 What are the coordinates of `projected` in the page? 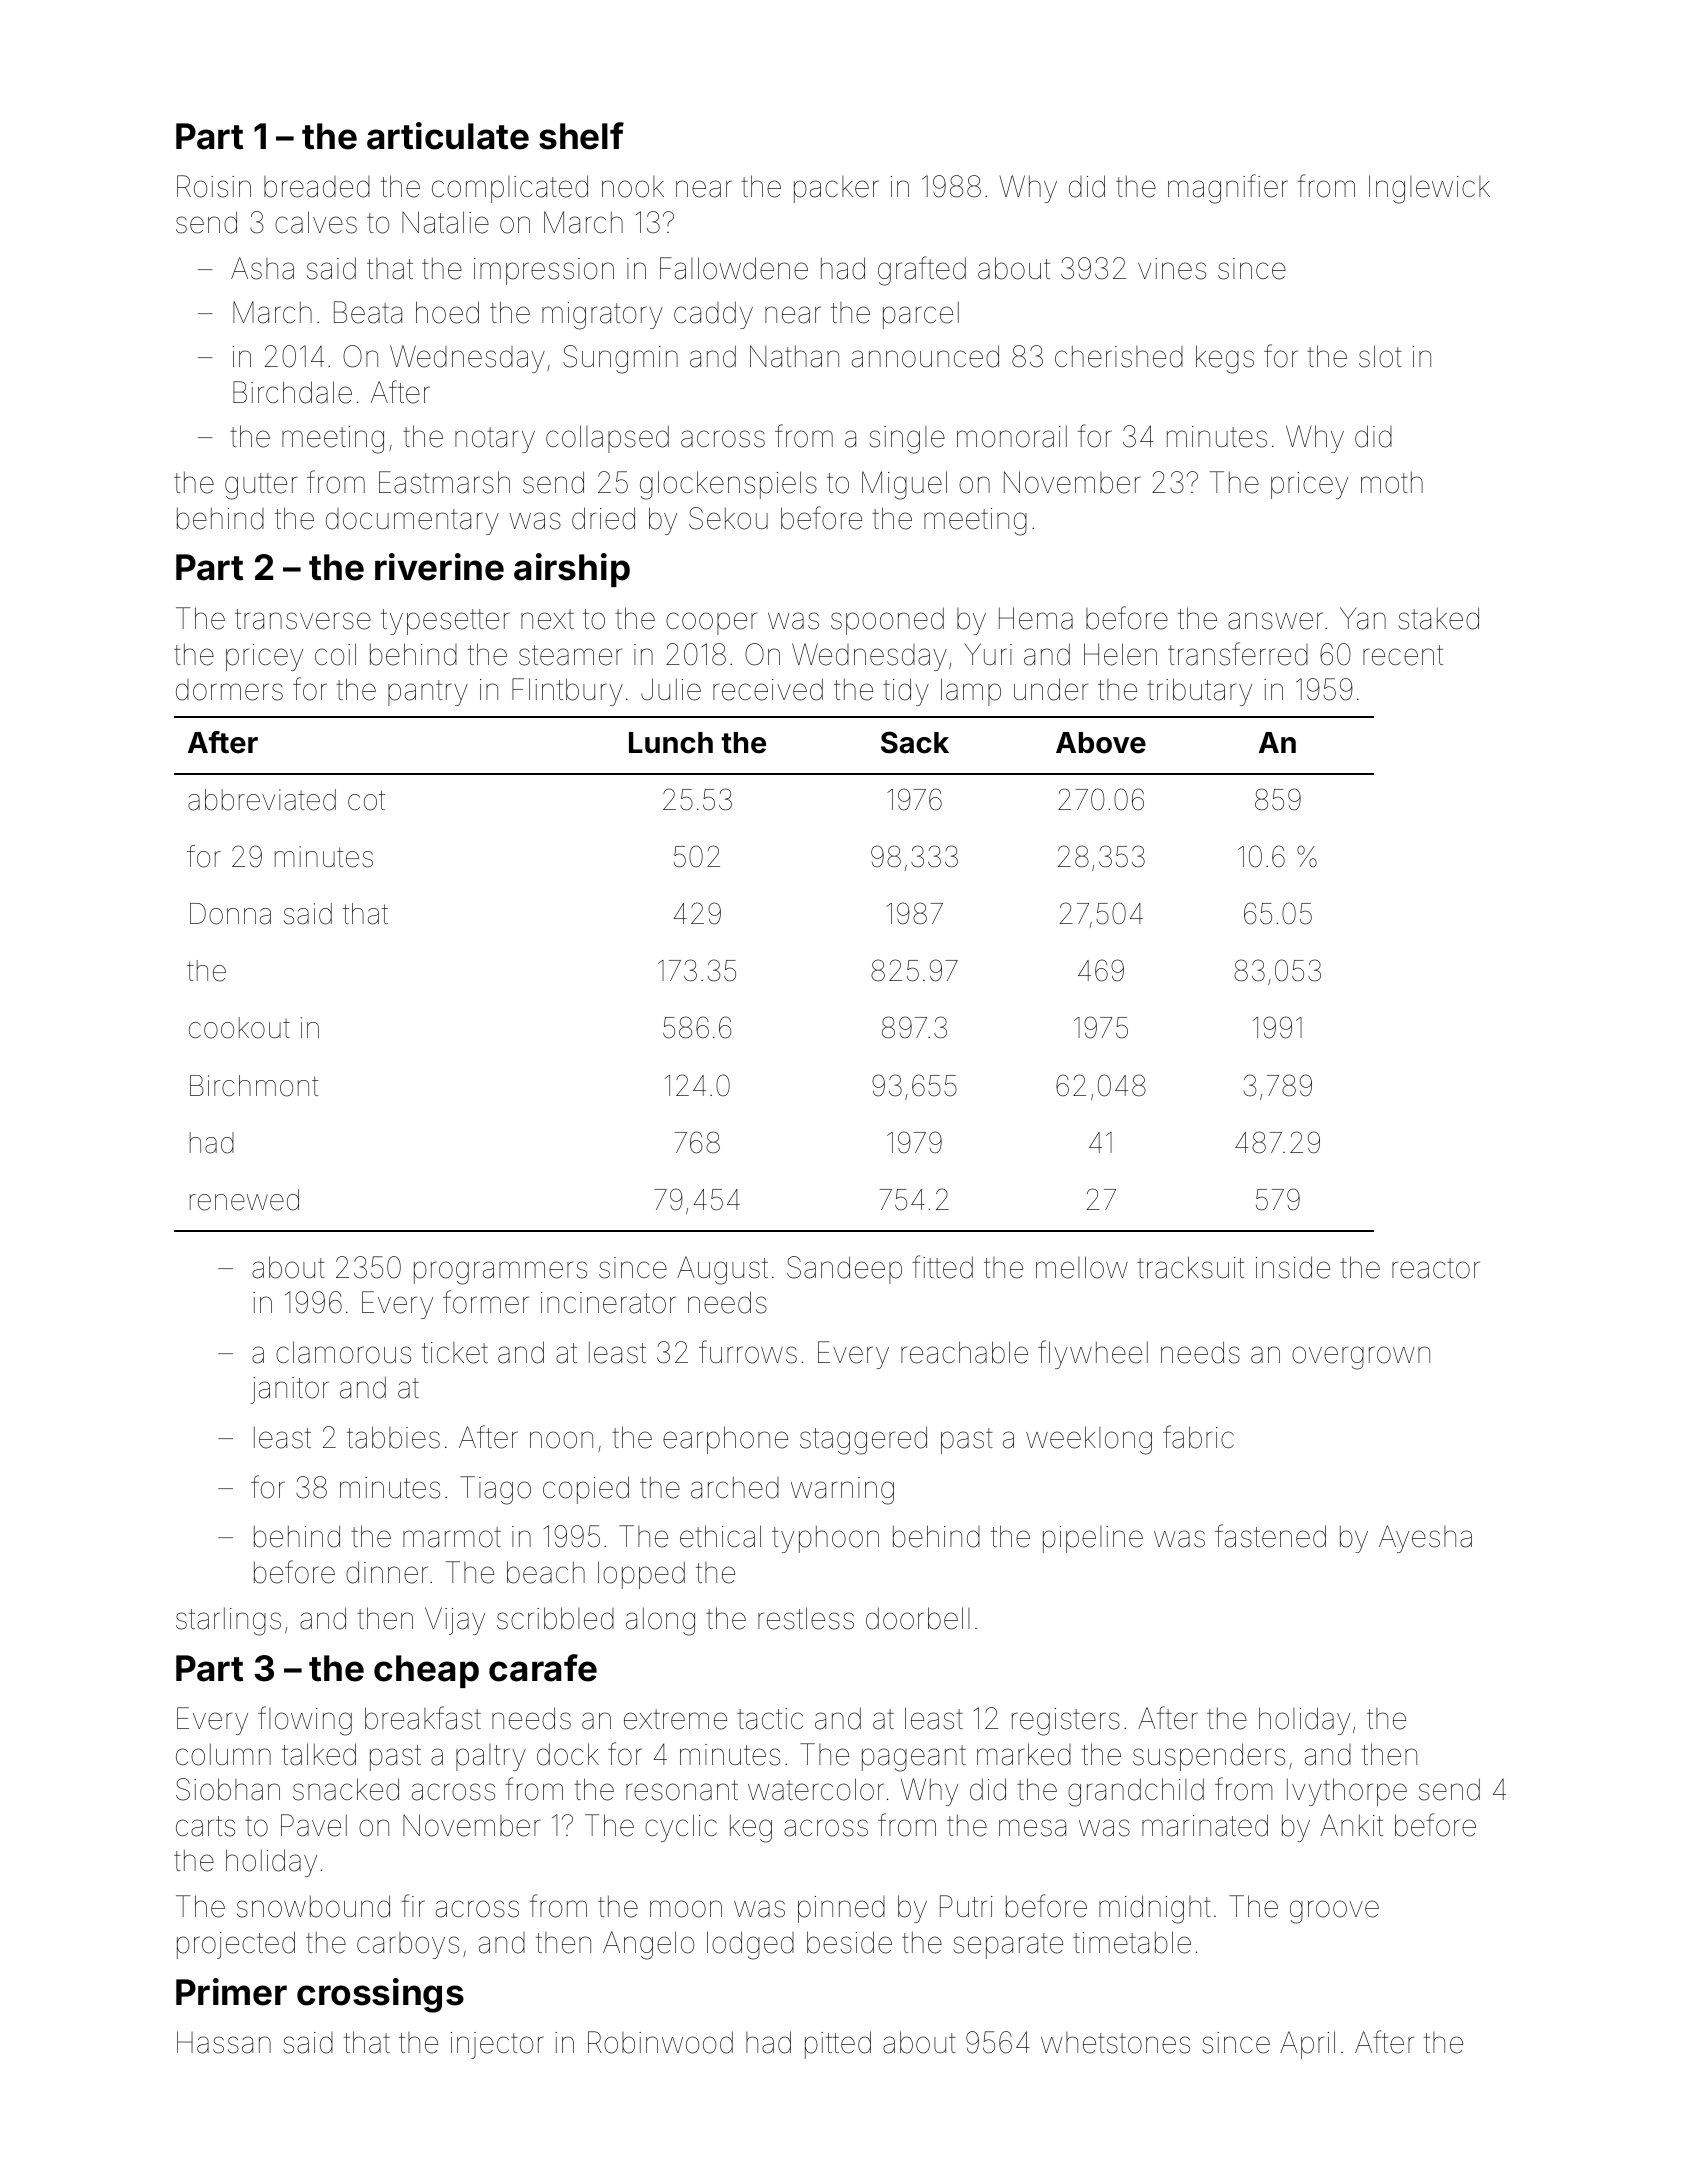 It's located at (236, 1945).
